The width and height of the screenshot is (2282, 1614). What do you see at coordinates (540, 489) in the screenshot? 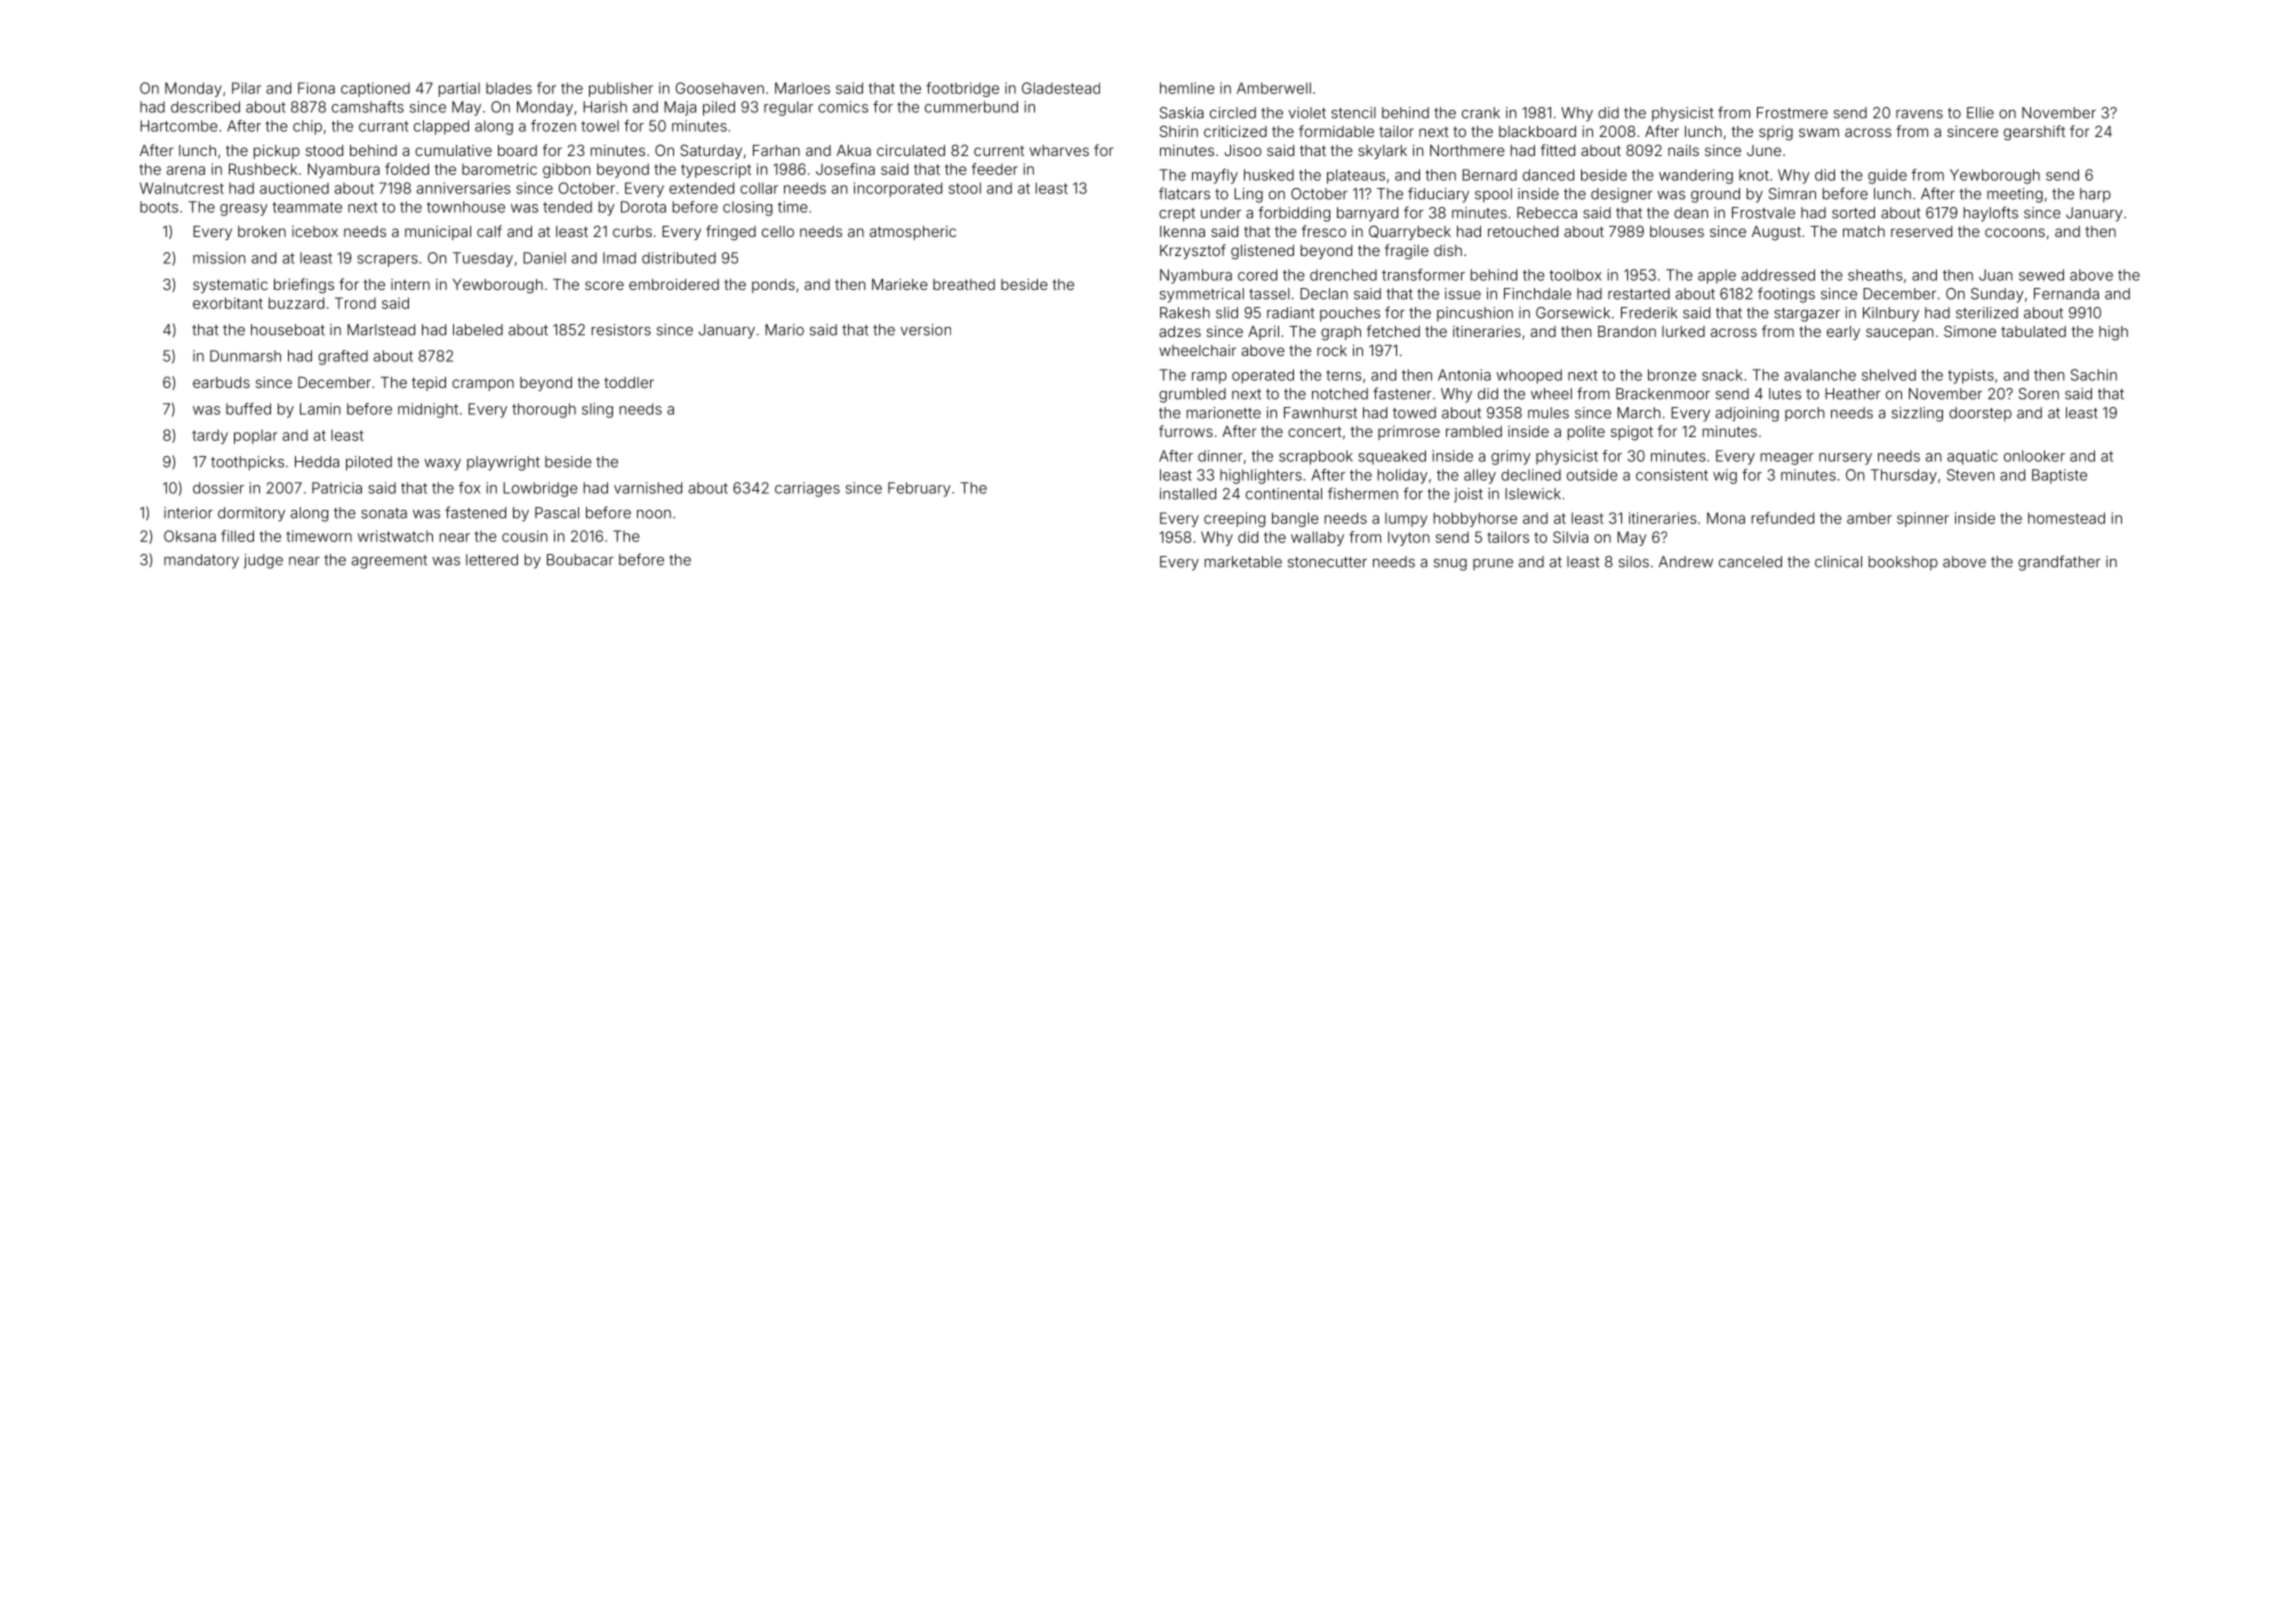
I see `Lowbridge` at bounding box center [540, 489].
